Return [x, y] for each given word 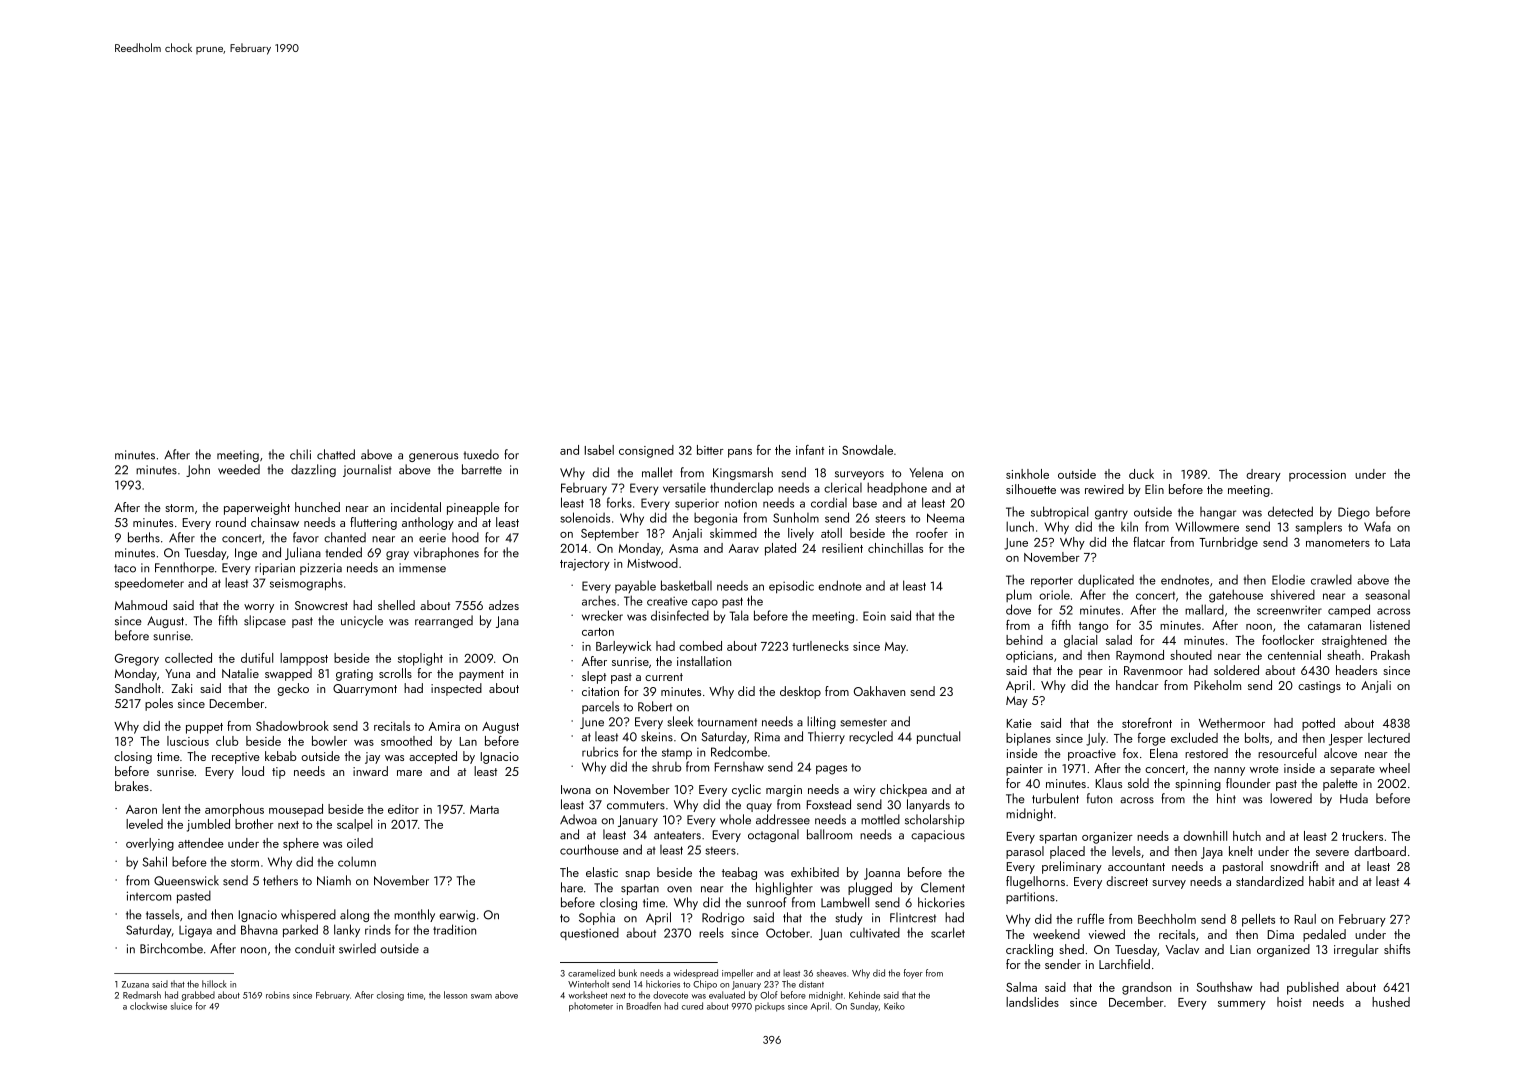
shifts [1397, 949]
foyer [913, 974]
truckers [1362, 836]
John [198, 470]
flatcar [1149, 542]
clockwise [148, 1006]
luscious [188, 741]
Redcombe [739, 751]
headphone [897, 489]
